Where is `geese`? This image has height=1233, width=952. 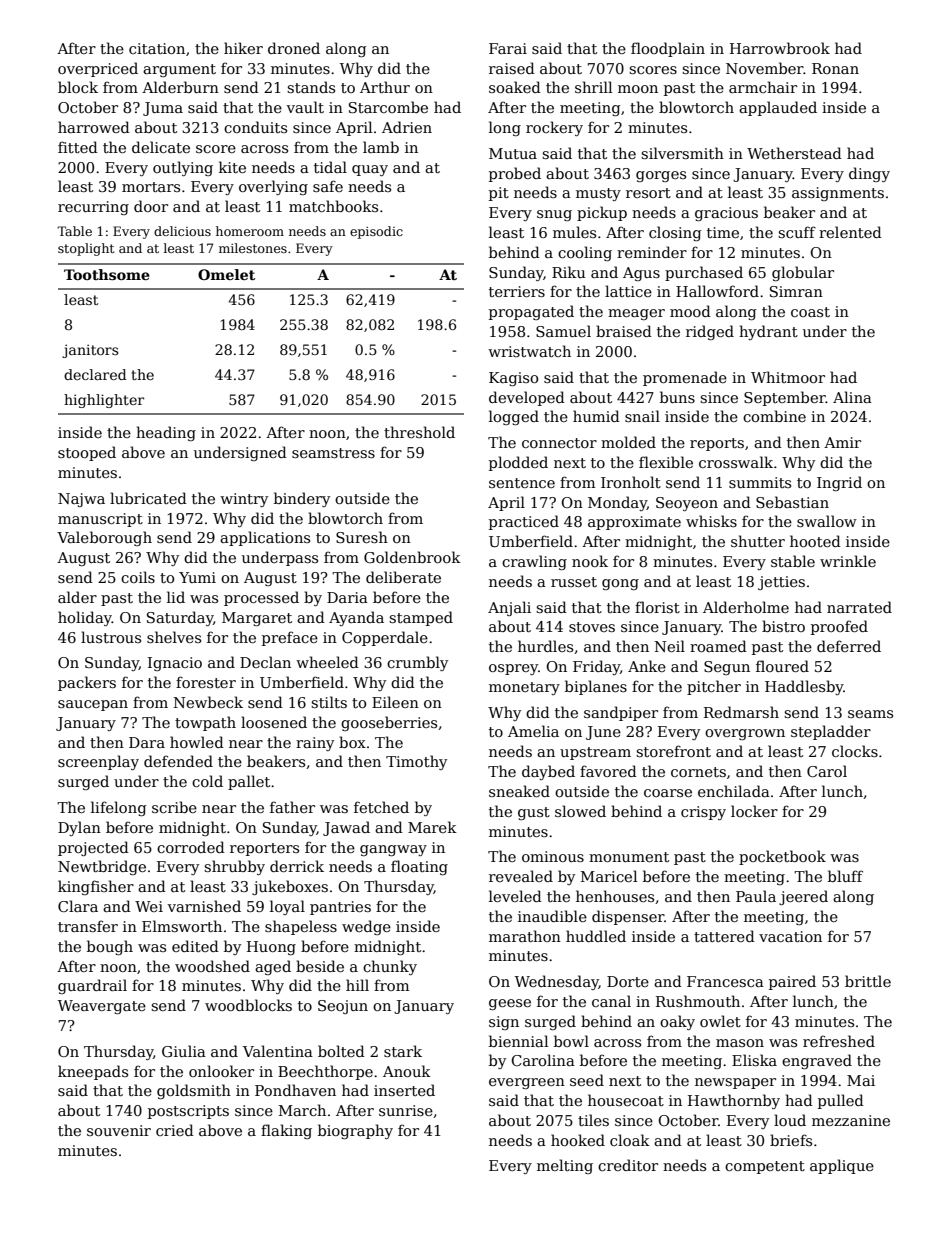 geese is located at coordinates (510, 1004).
